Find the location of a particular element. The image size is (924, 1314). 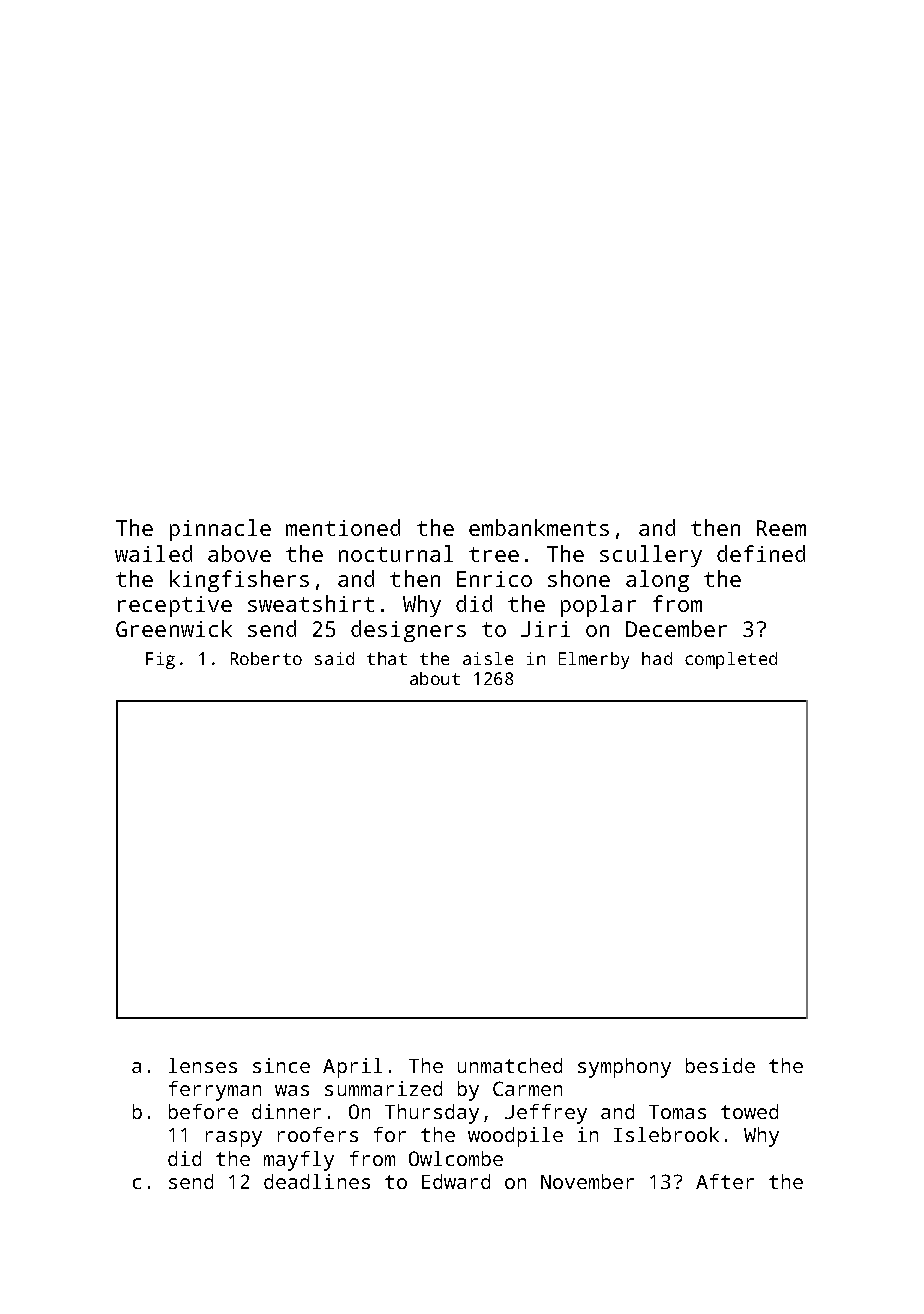

Fig is located at coordinates (160, 660).
